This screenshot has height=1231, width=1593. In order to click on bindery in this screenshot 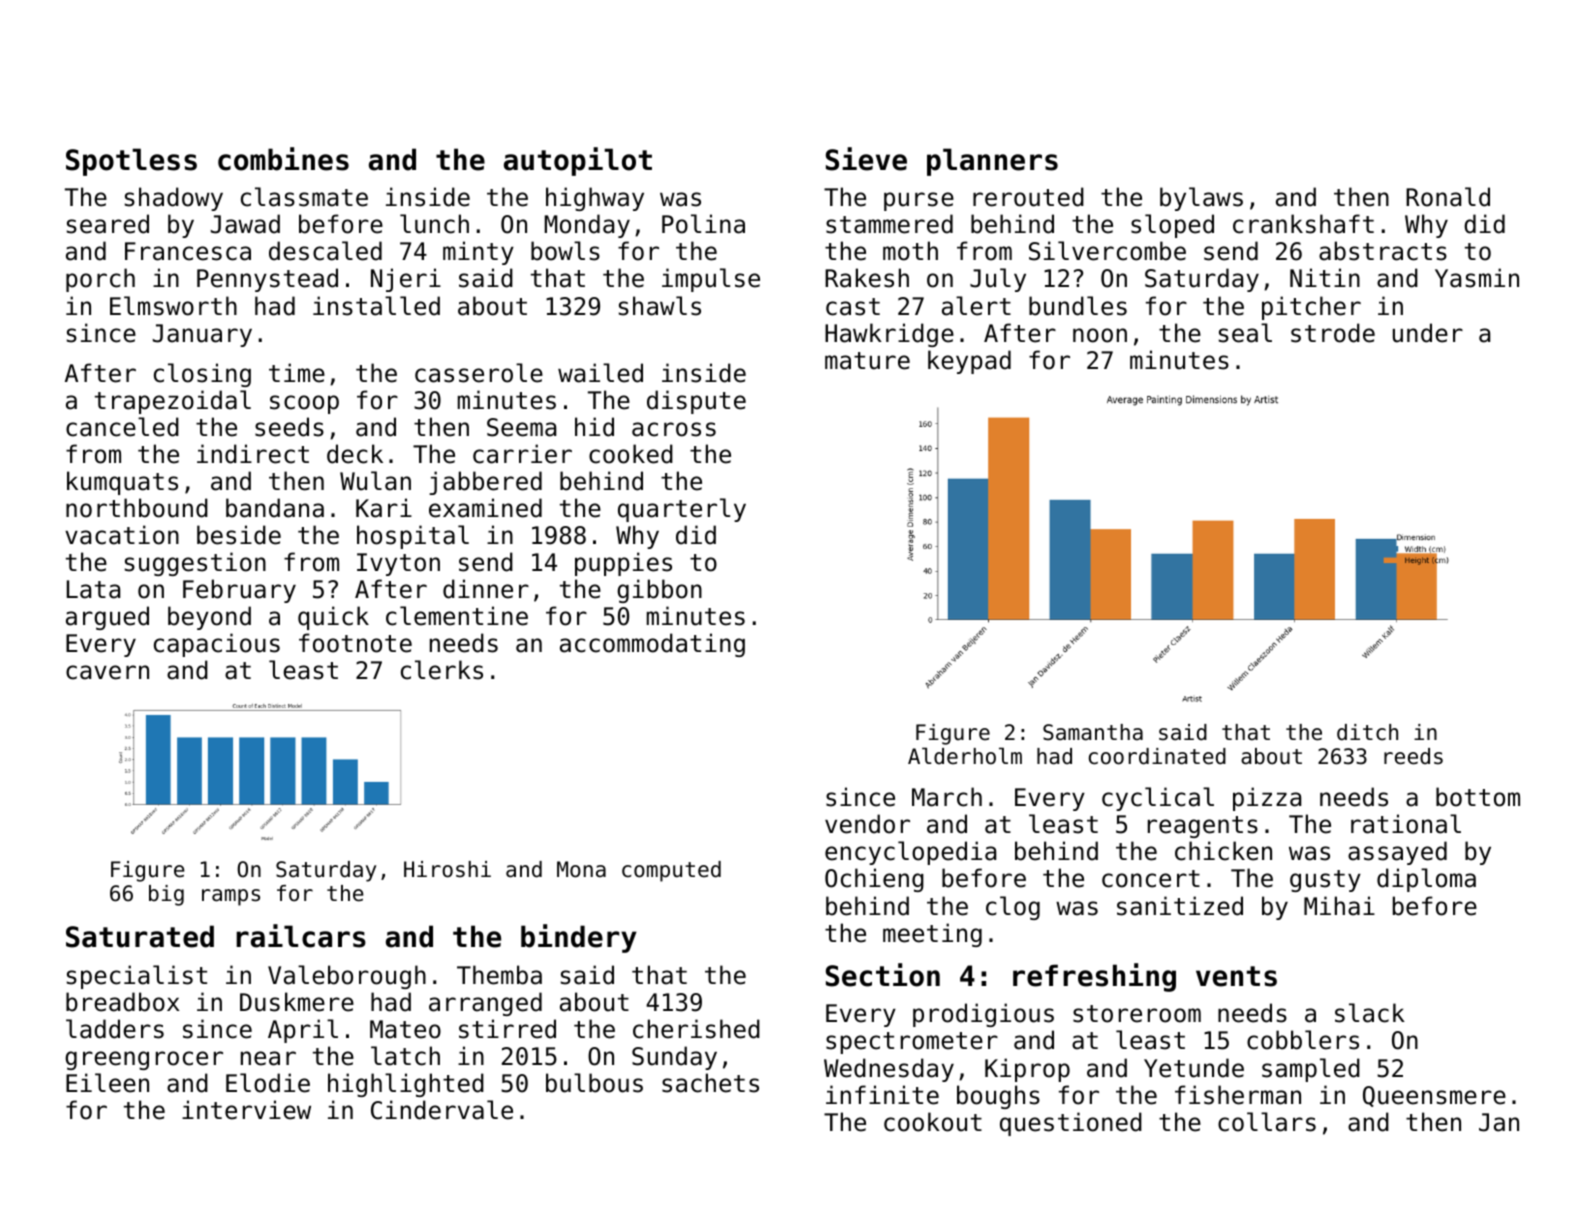, I will do `click(579, 938)`.
